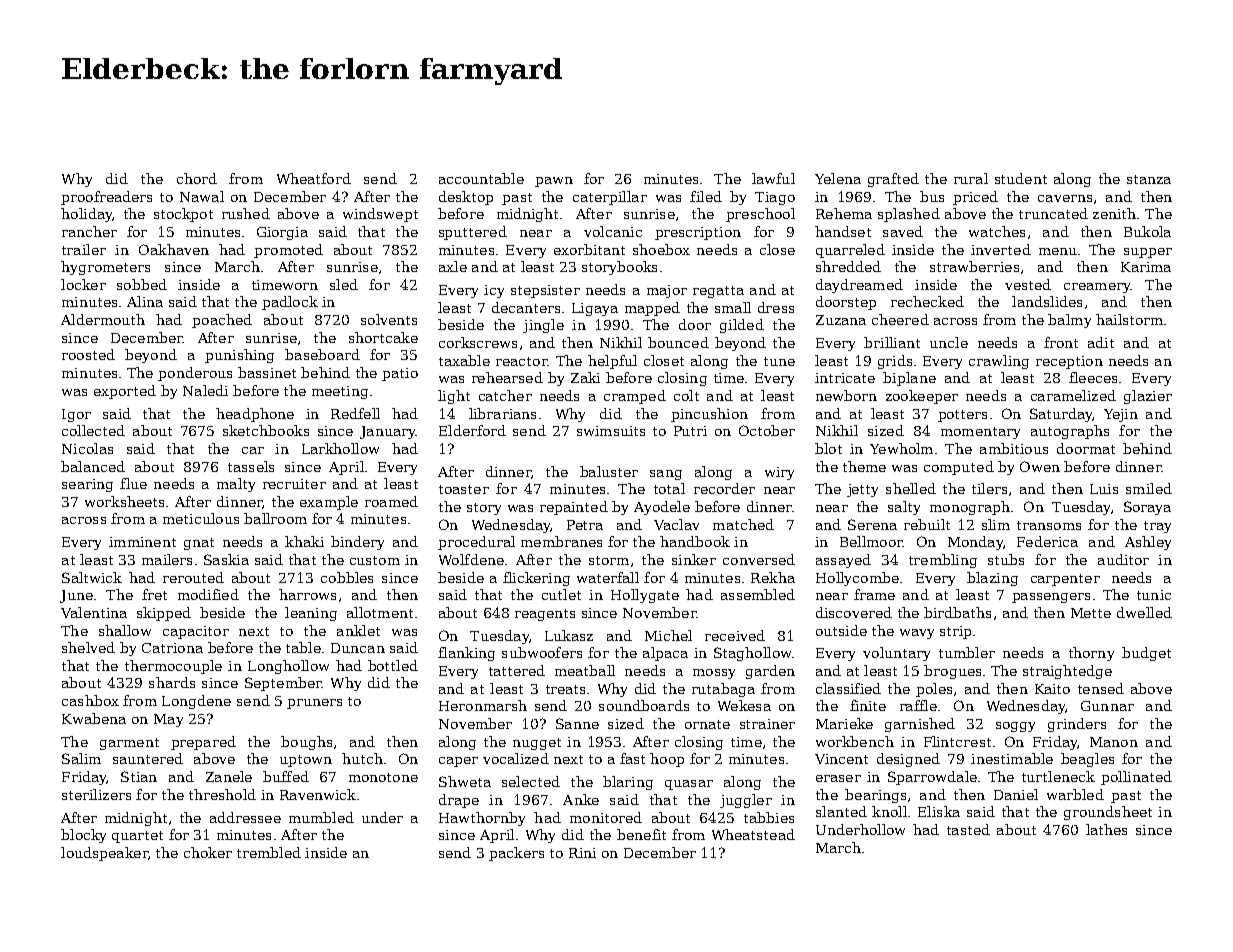 This image has width=1233, height=952. I want to click on malty, so click(236, 485).
